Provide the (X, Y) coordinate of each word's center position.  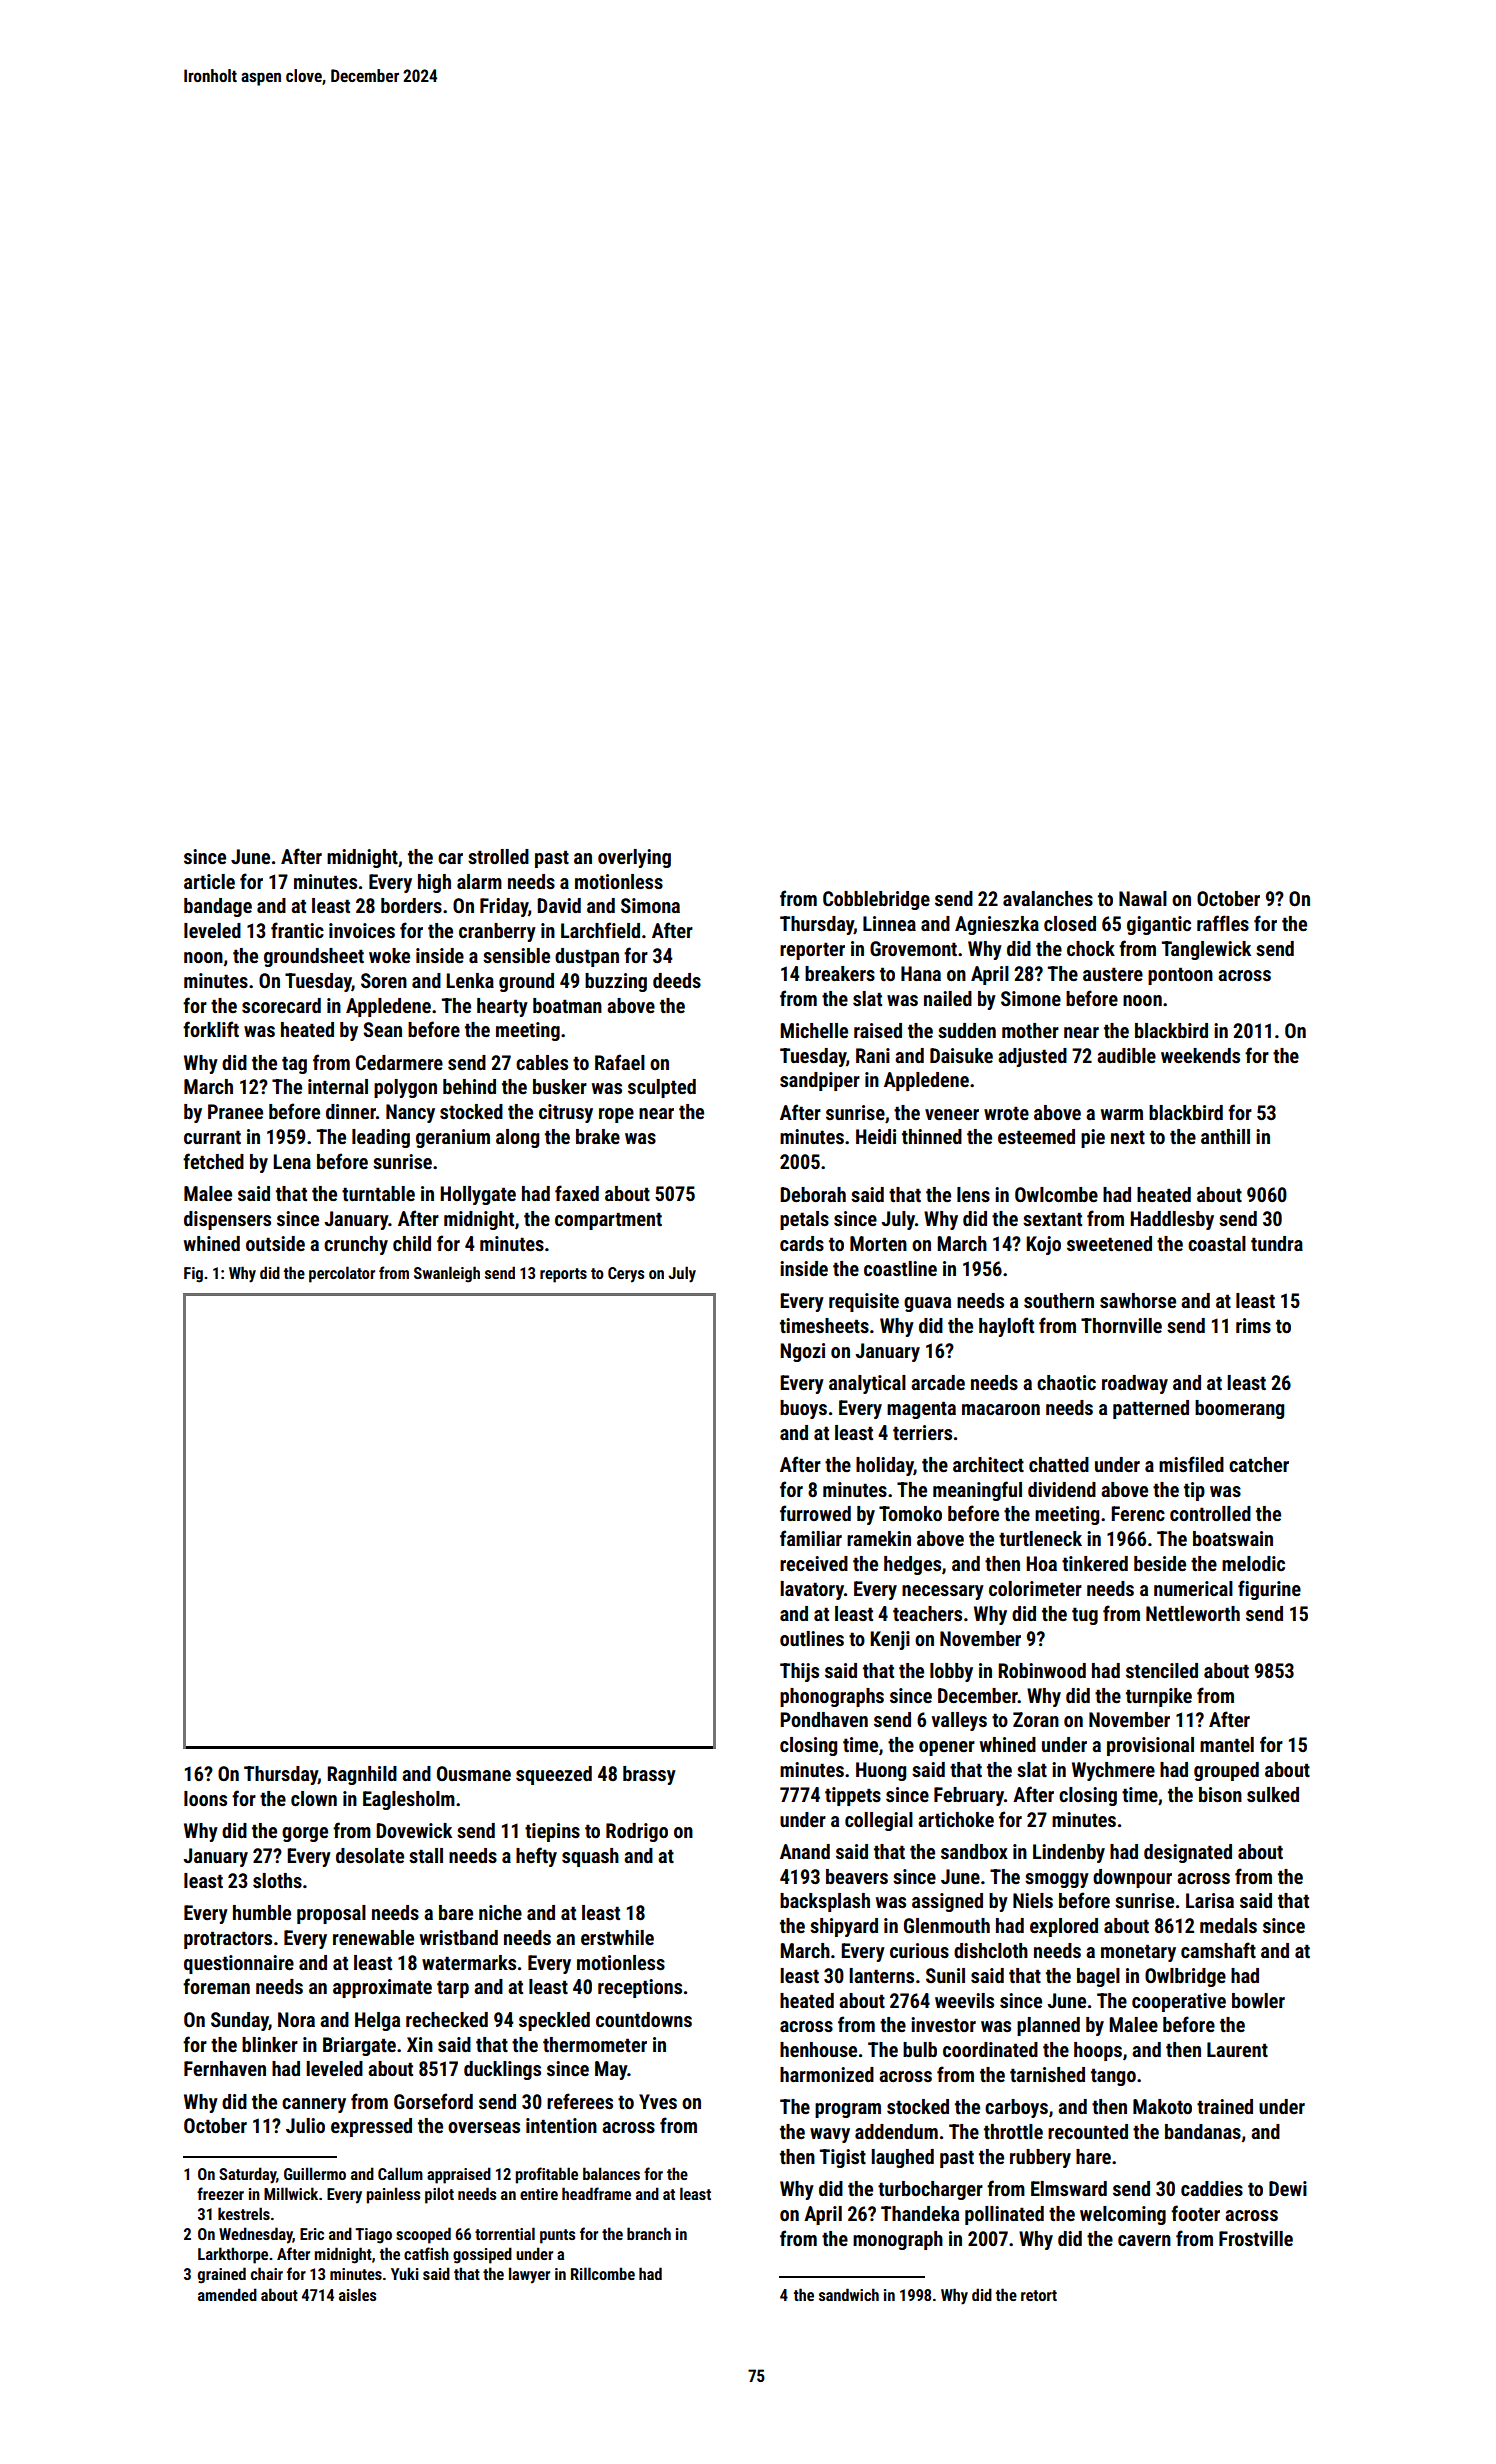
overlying (634, 858)
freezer (220, 2193)
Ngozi (802, 1352)
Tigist (843, 2158)
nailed (948, 998)
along (517, 1138)
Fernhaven (225, 2068)
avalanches (1048, 898)
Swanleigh (447, 1274)
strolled (498, 856)
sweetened (1109, 1243)
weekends (1200, 1055)
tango (1113, 2077)
